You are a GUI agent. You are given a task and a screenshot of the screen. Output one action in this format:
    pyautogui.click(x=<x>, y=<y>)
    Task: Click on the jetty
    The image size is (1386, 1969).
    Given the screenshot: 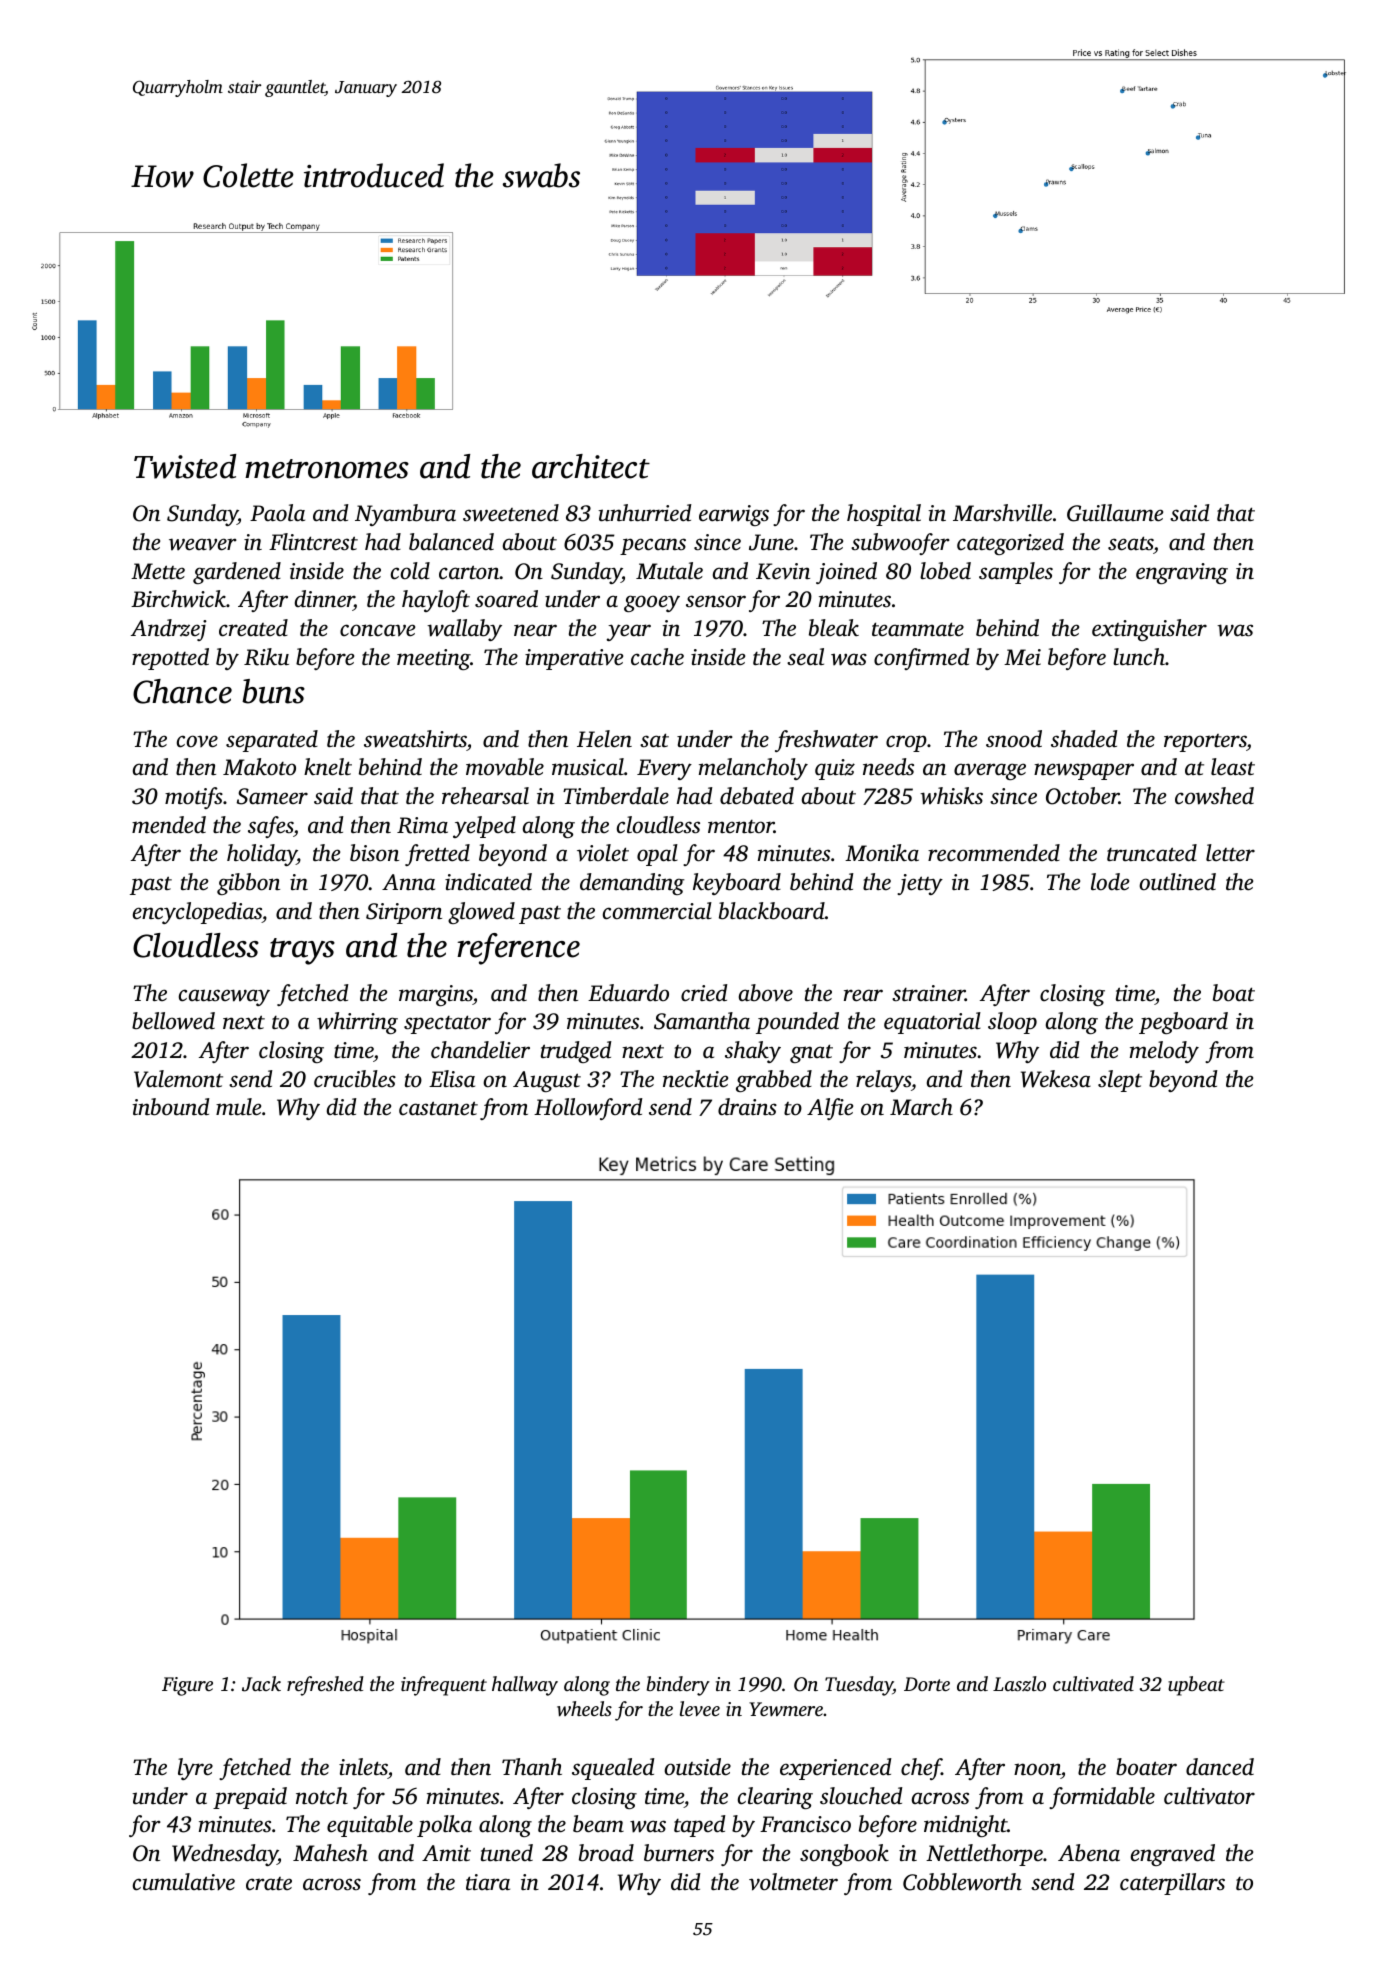 What is the action you would take?
    pyautogui.click(x=920, y=884)
